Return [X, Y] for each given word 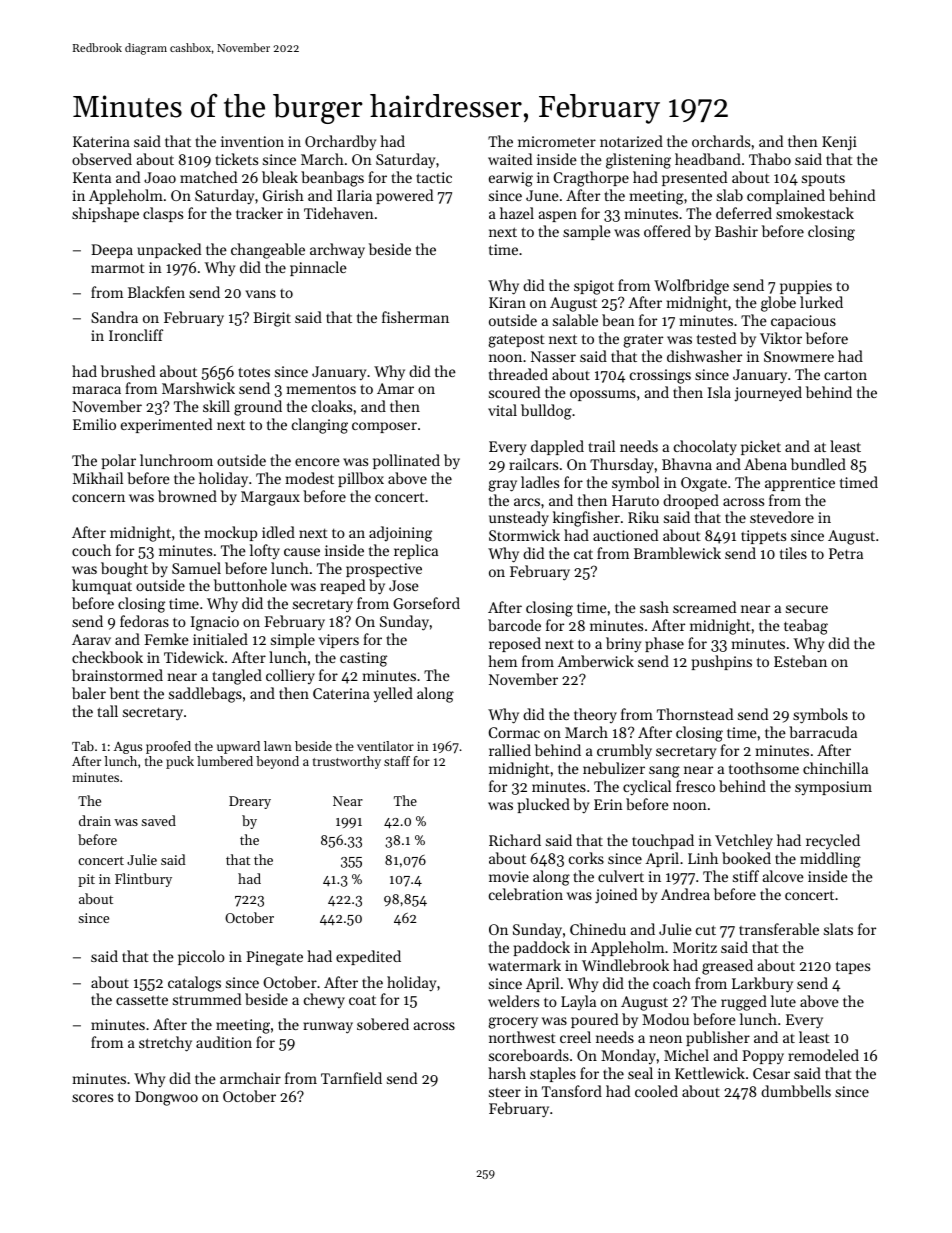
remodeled [823, 1055]
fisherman [415, 317]
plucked [544, 805]
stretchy [165, 1044]
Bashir [736, 231]
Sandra [114, 317]
